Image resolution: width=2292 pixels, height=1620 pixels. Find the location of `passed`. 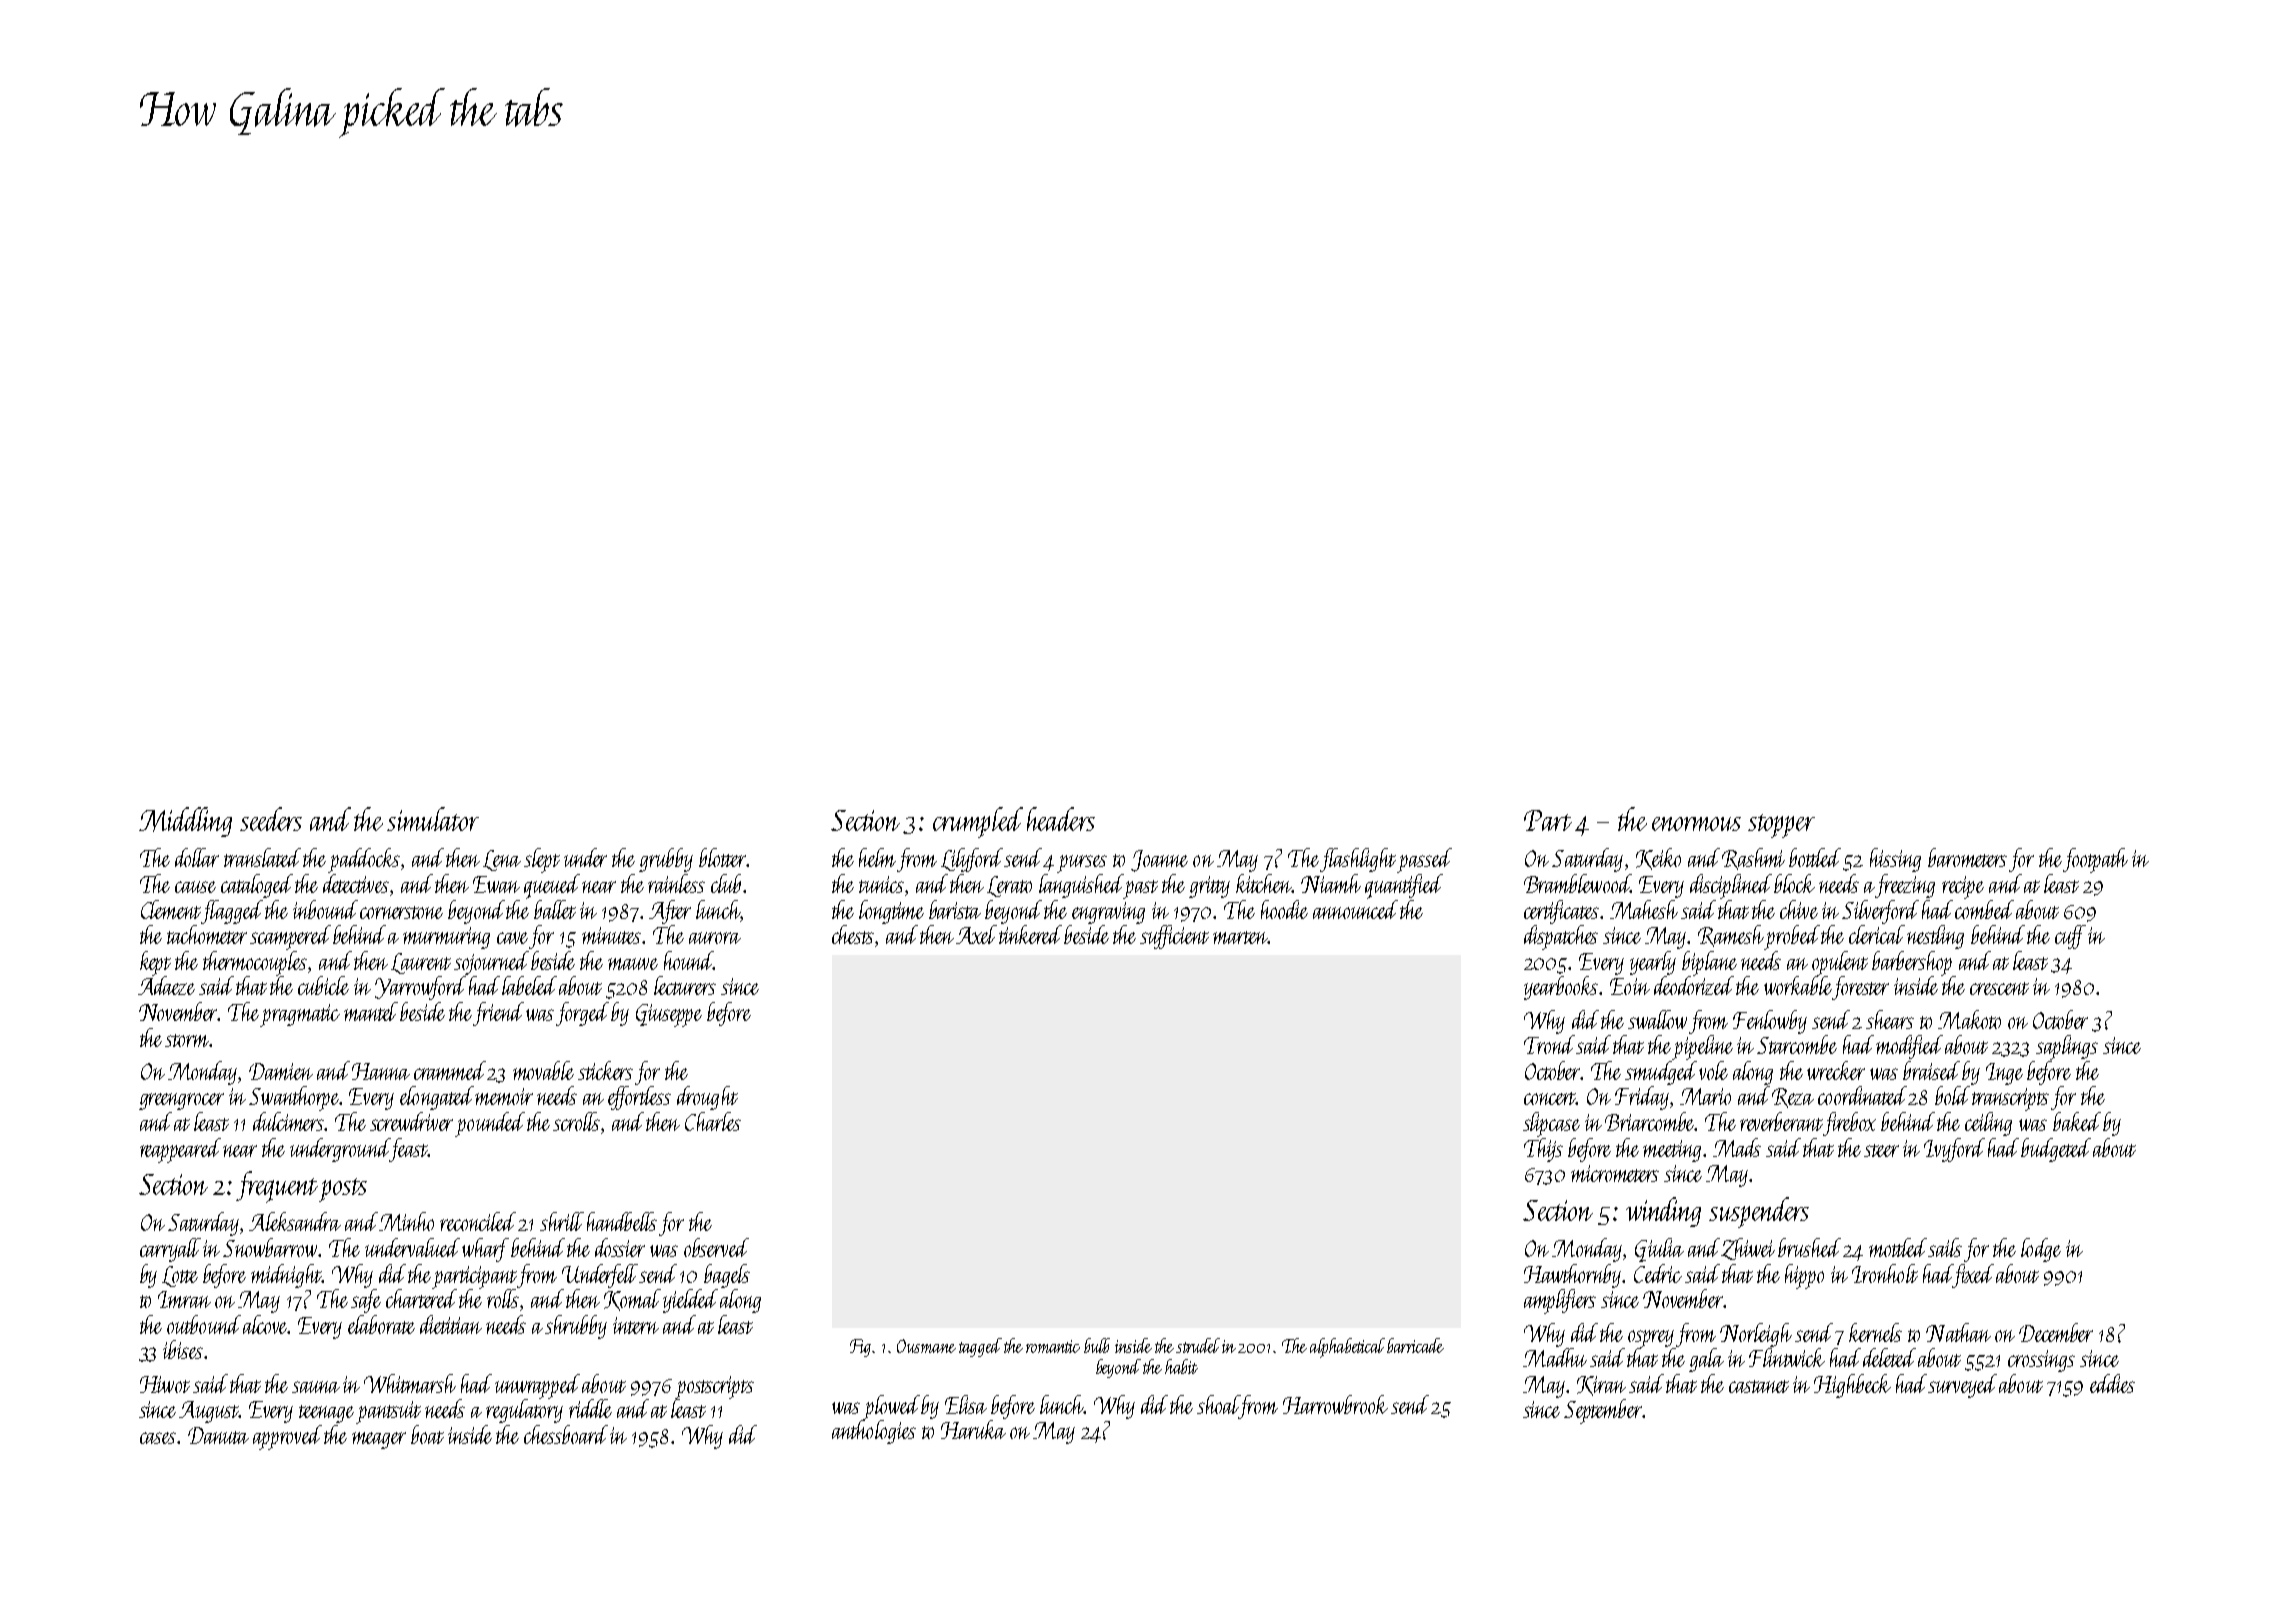

passed is located at coordinates (1425, 860).
